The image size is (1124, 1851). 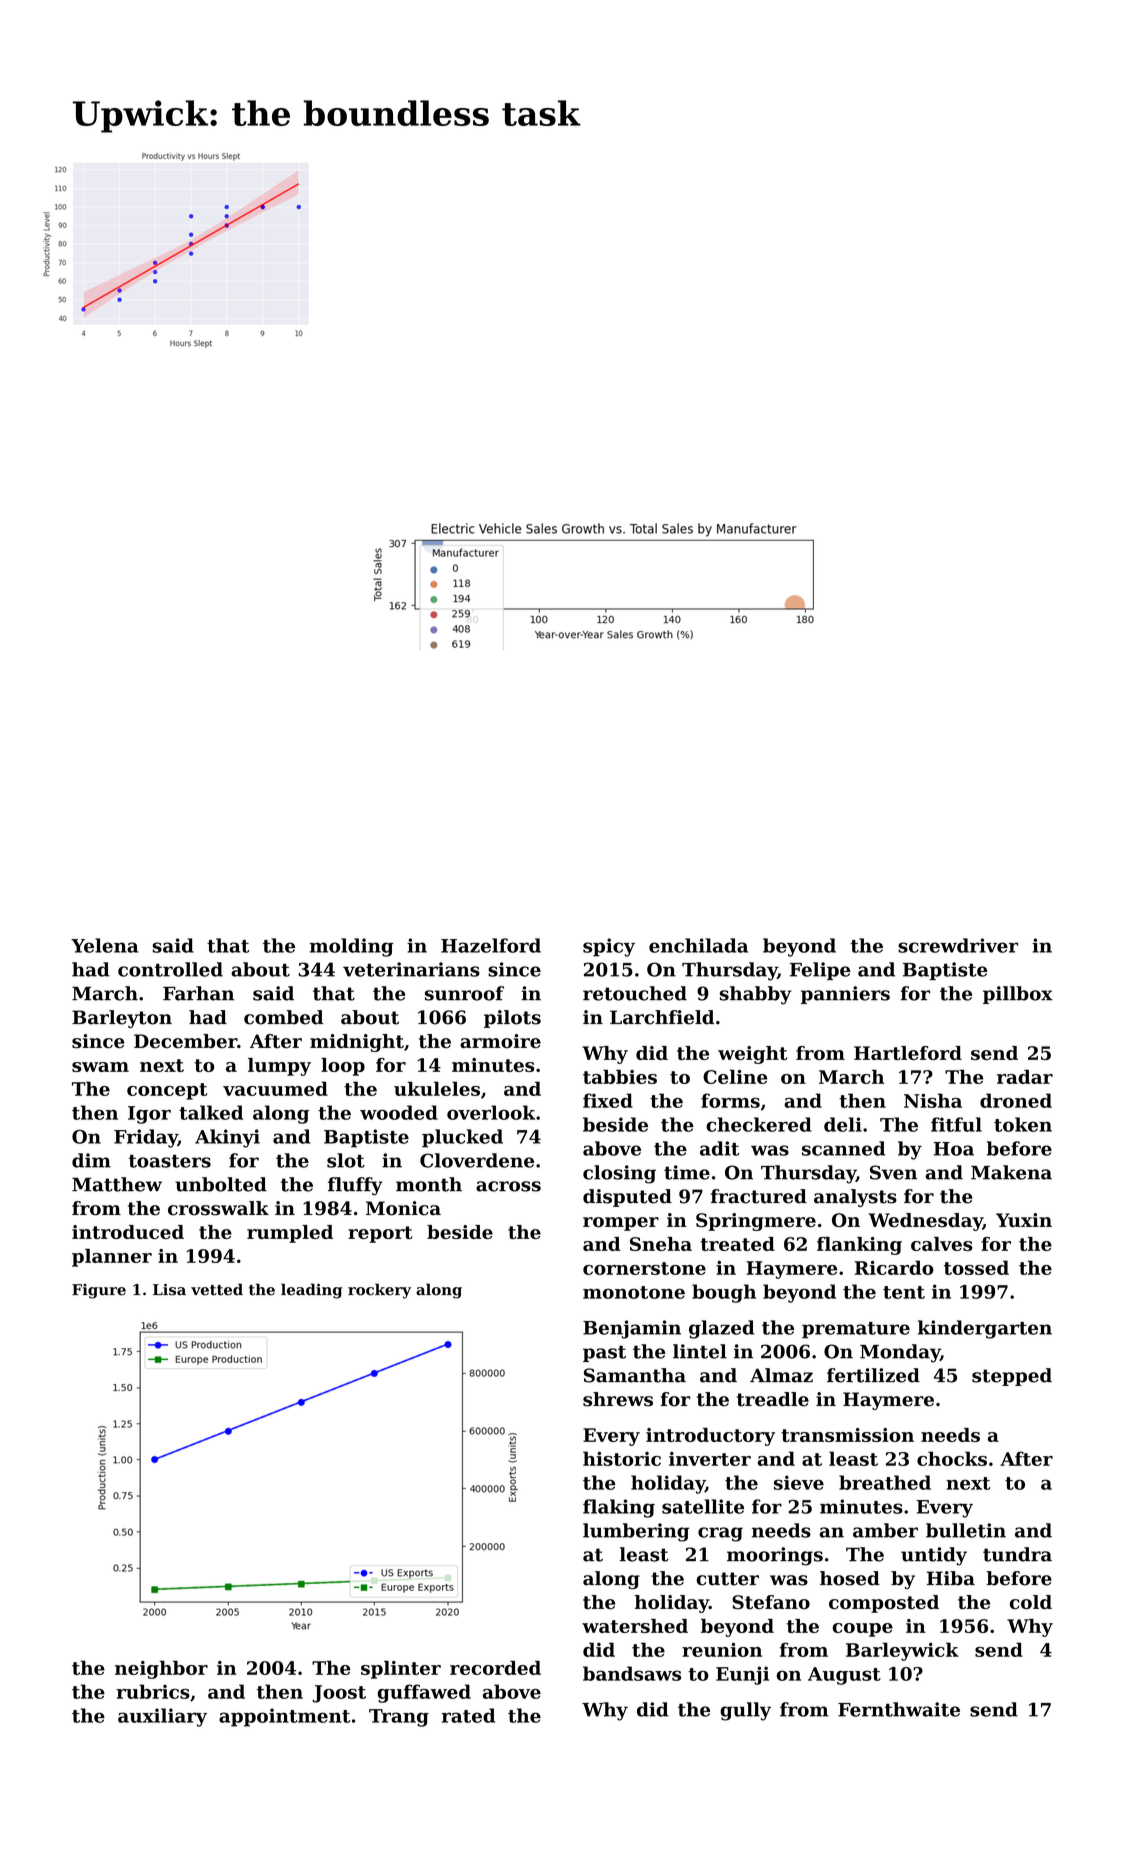 I want to click on watershed, so click(x=635, y=1626).
